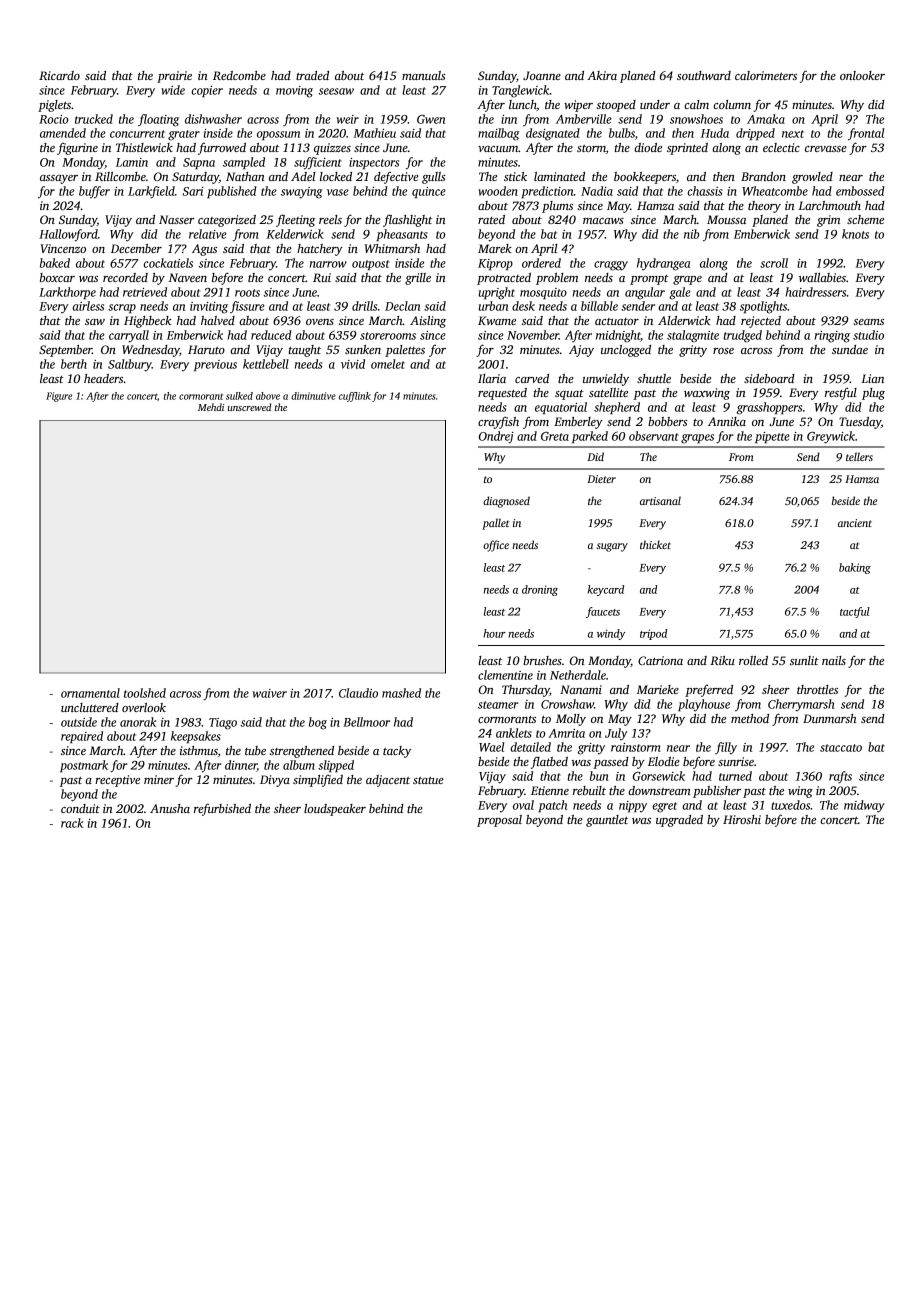  I want to click on manuals, so click(424, 75).
